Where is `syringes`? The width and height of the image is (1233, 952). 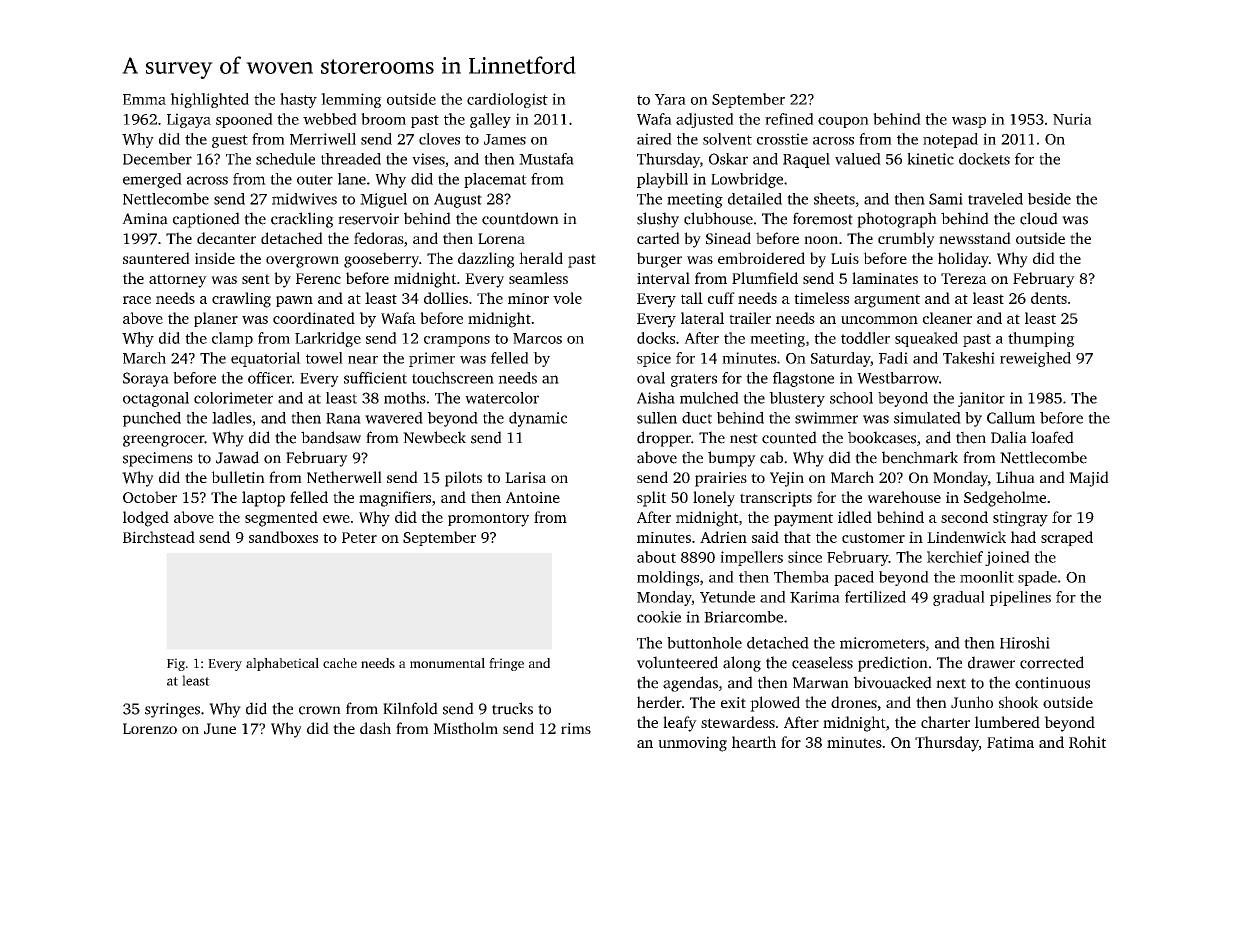 syringes is located at coordinates (172, 710).
